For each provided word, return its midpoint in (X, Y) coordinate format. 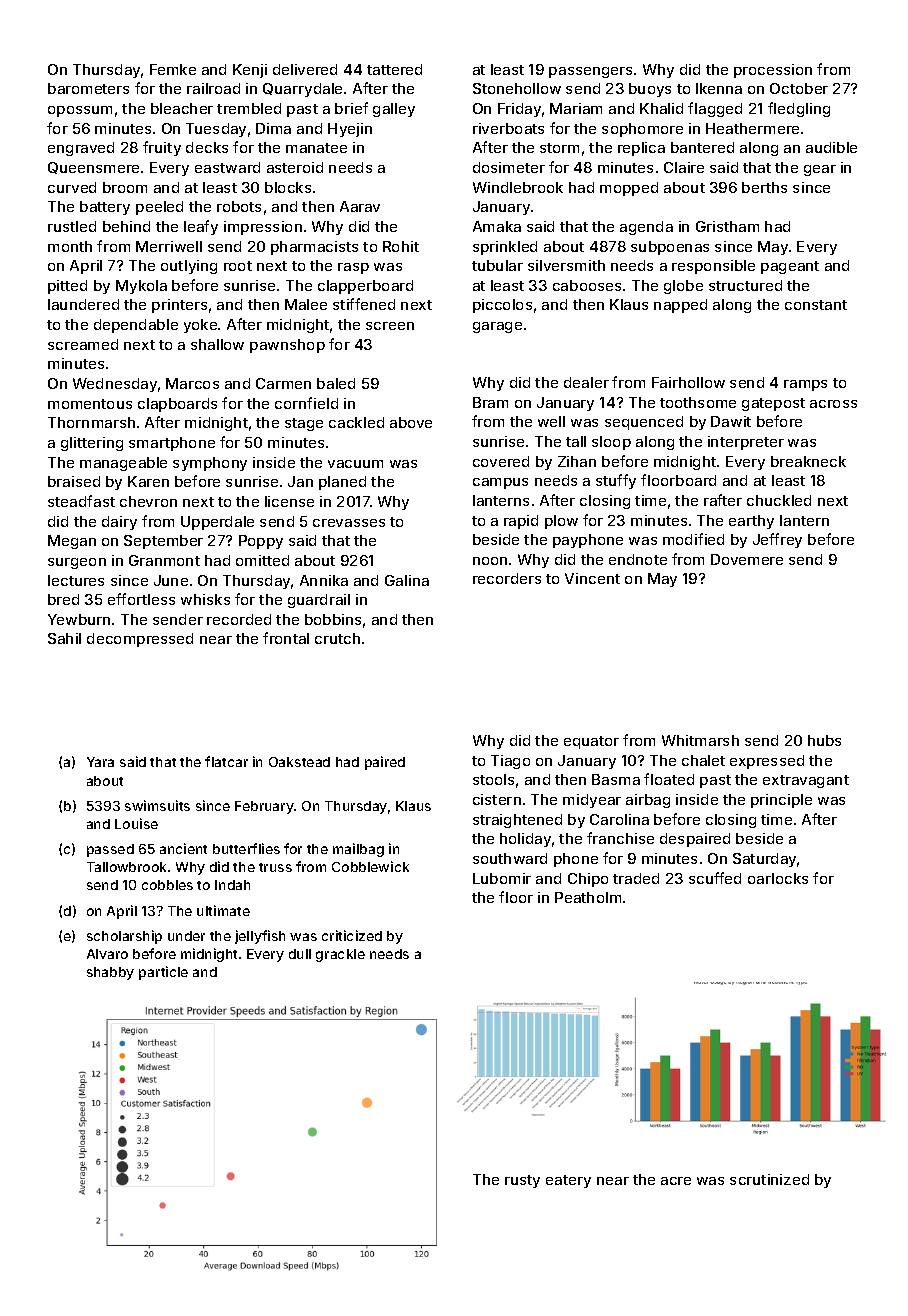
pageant (790, 267)
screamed (83, 344)
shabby (110, 973)
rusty (522, 1181)
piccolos (502, 306)
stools (493, 779)
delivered (305, 69)
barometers (88, 88)
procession (773, 71)
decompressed (140, 640)
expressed (767, 762)
